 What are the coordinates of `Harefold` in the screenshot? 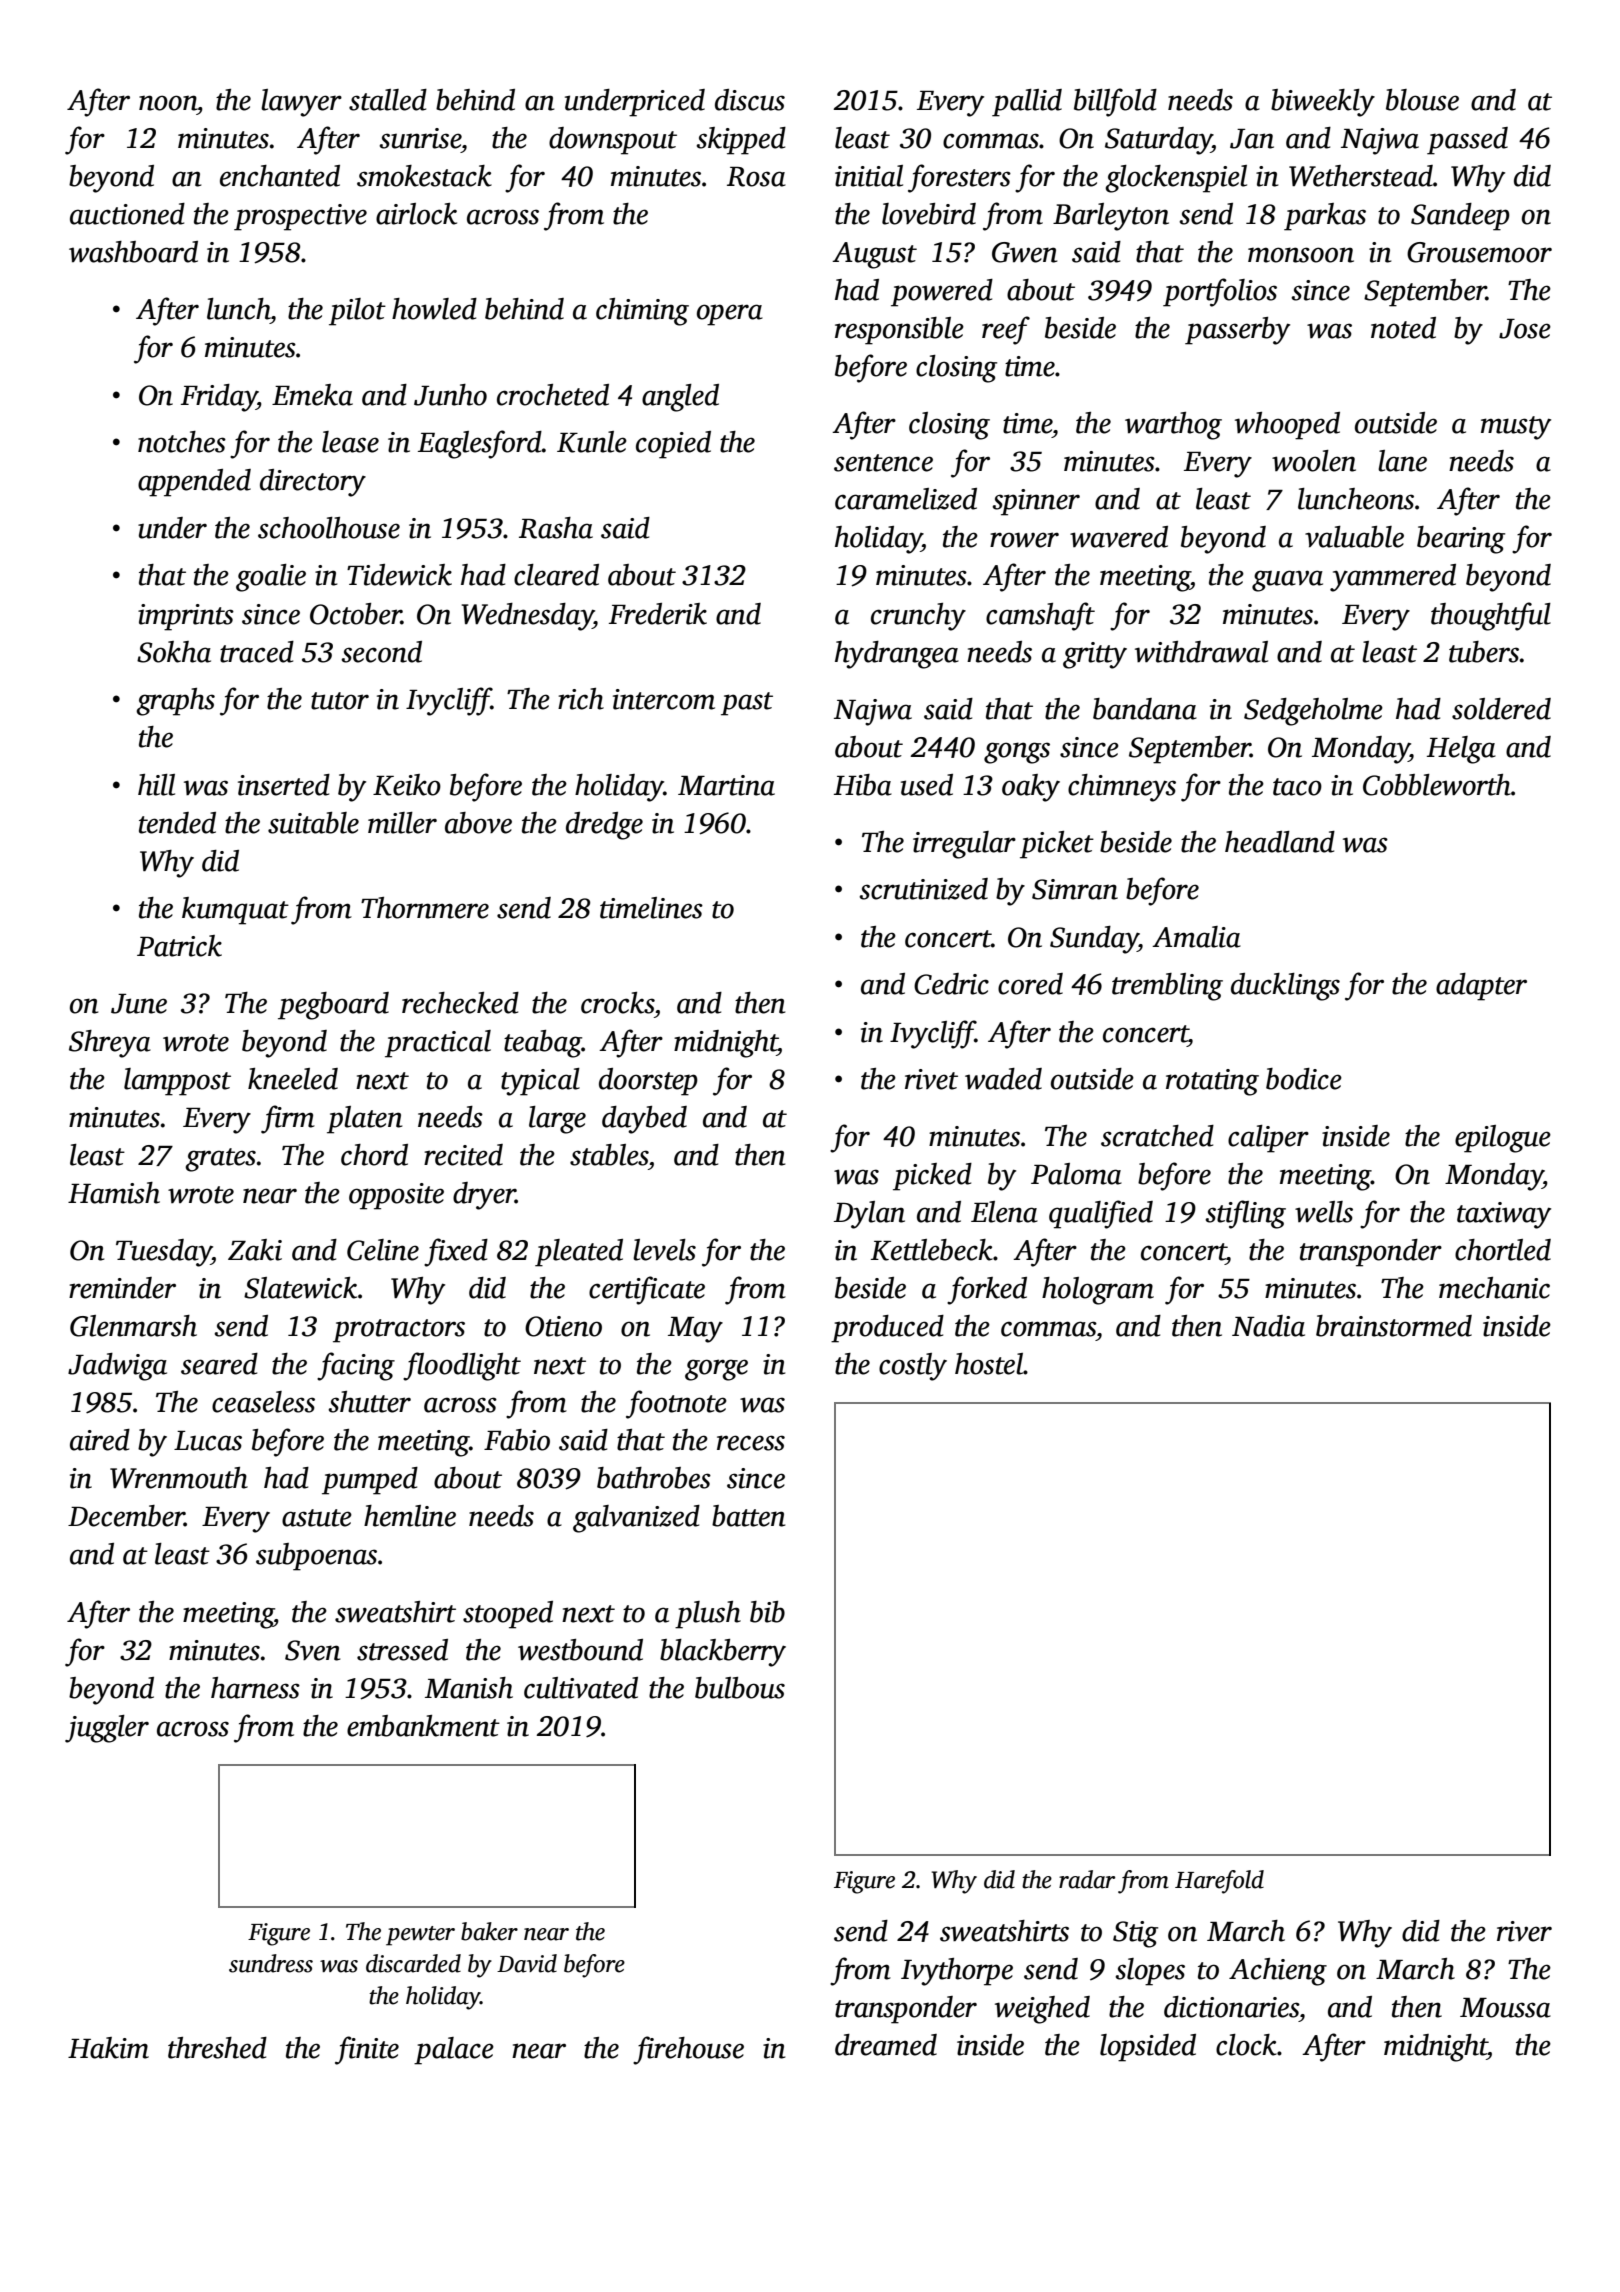 It's located at (1219, 1882).
